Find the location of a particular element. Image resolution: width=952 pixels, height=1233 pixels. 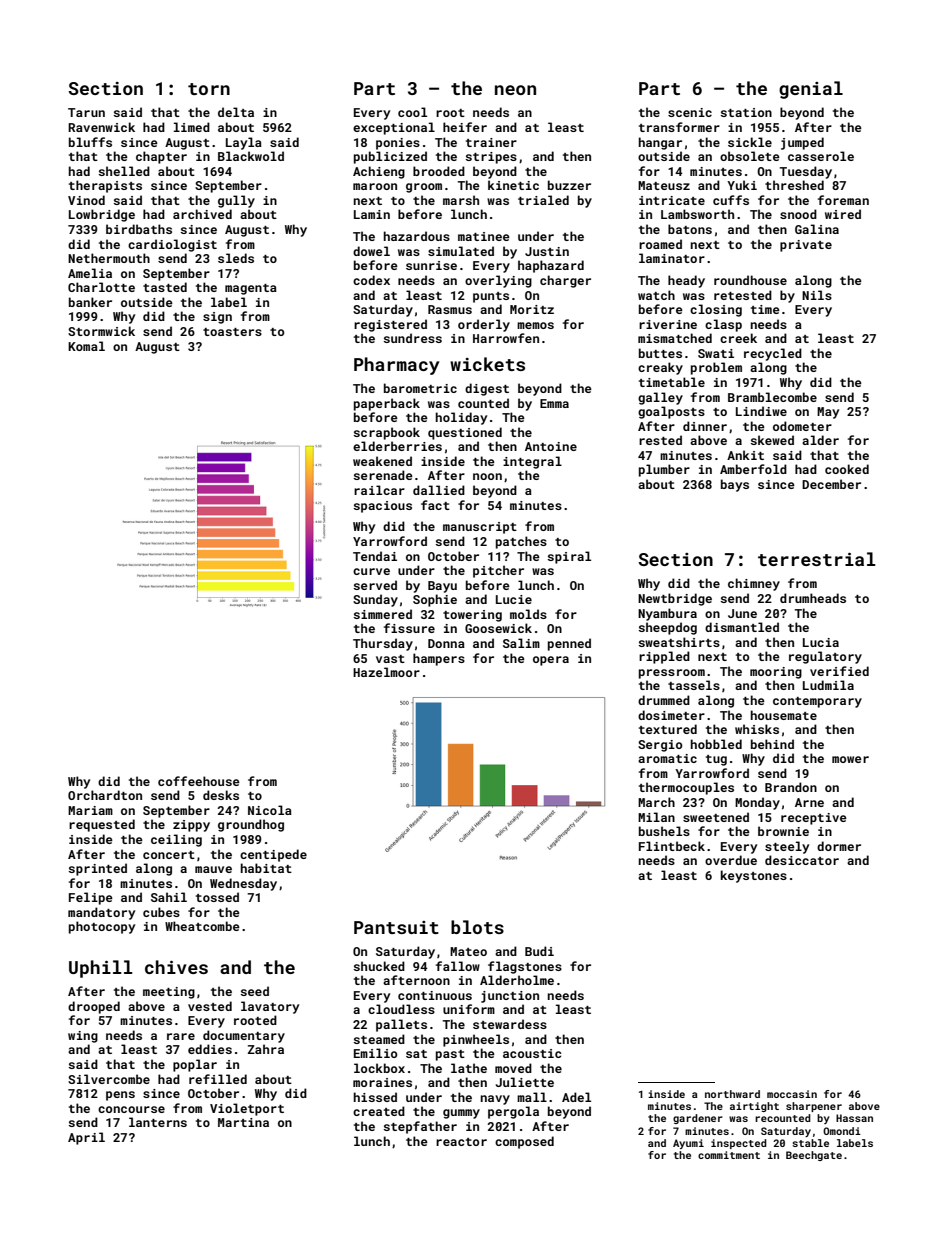

Amberfold is located at coordinates (753, 469).
